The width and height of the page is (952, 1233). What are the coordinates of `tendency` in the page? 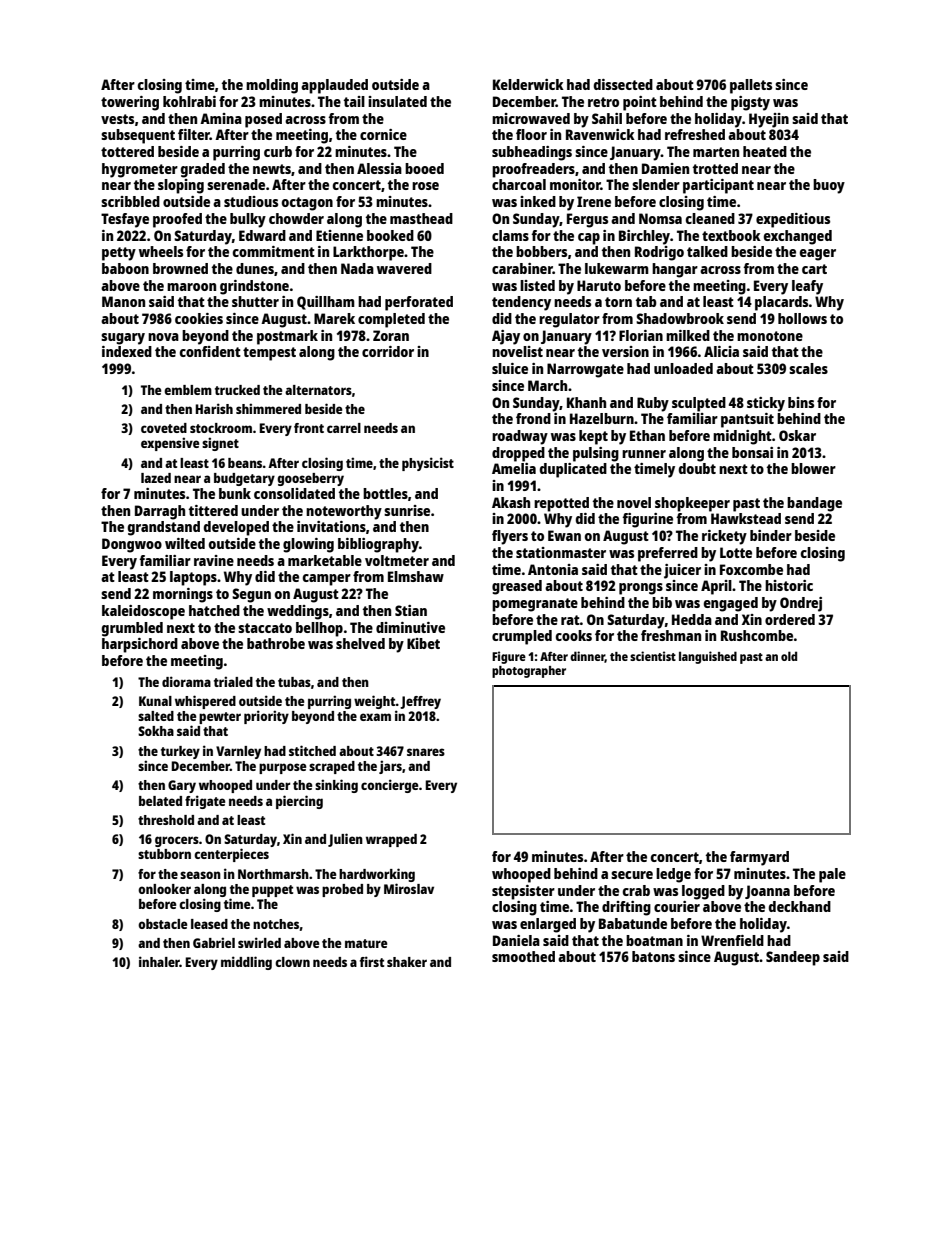 It's located at (521, 303).
